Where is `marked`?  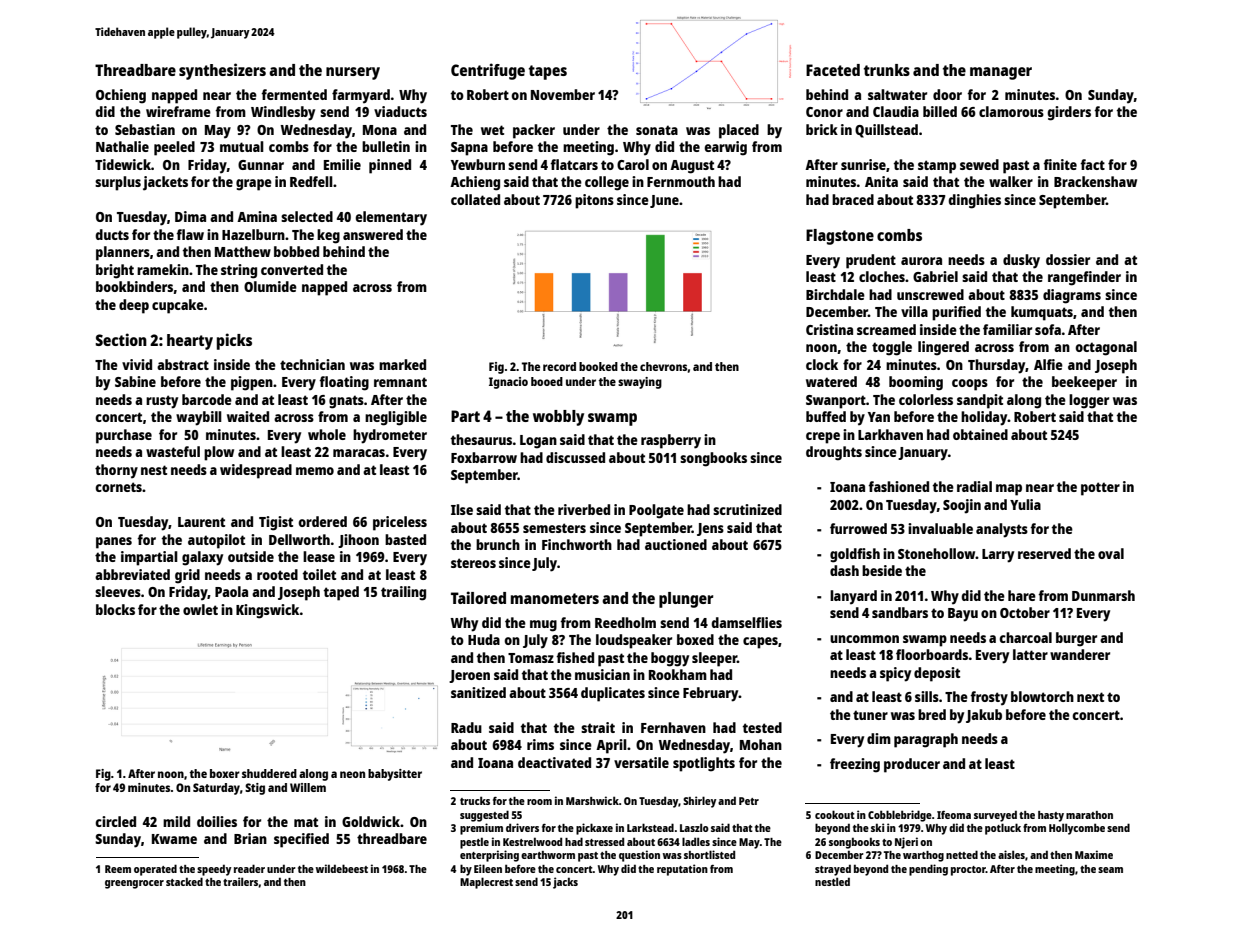 marked is located at coordinates (402, 364).
